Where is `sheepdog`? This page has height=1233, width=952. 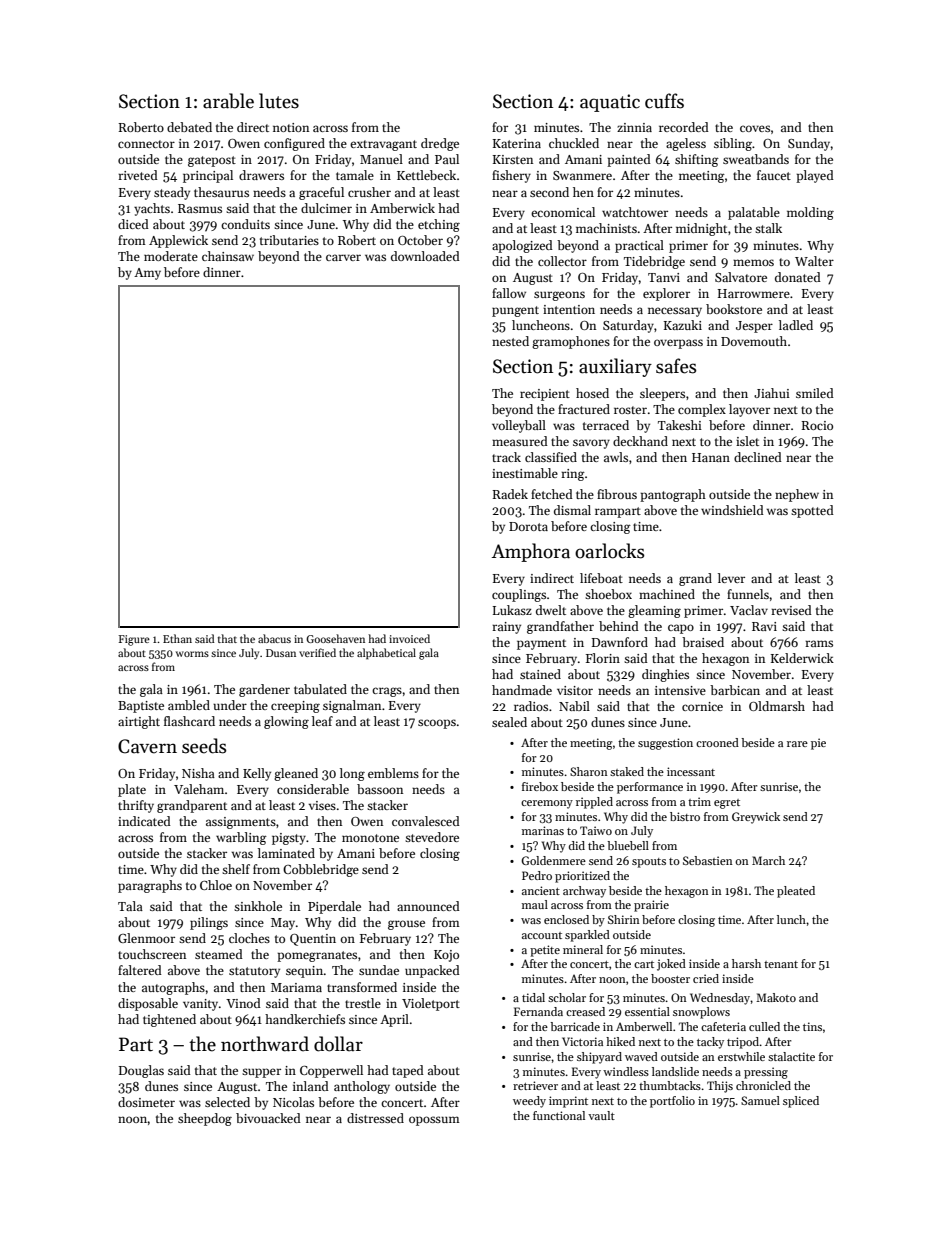
sheepdog is located at coordinates (205, 1119).
